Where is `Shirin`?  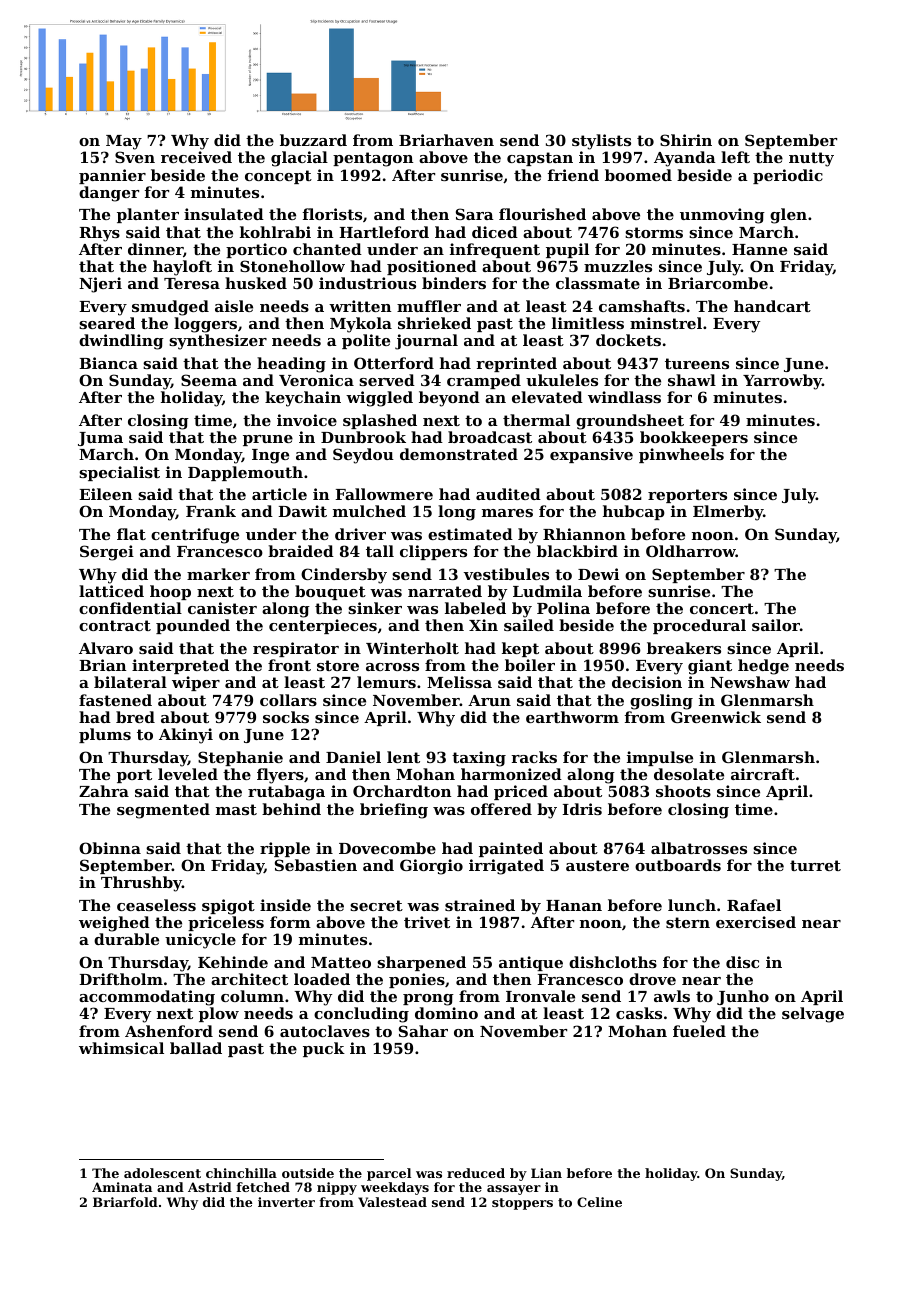
Shirin is located at coordinates (686, 140).
